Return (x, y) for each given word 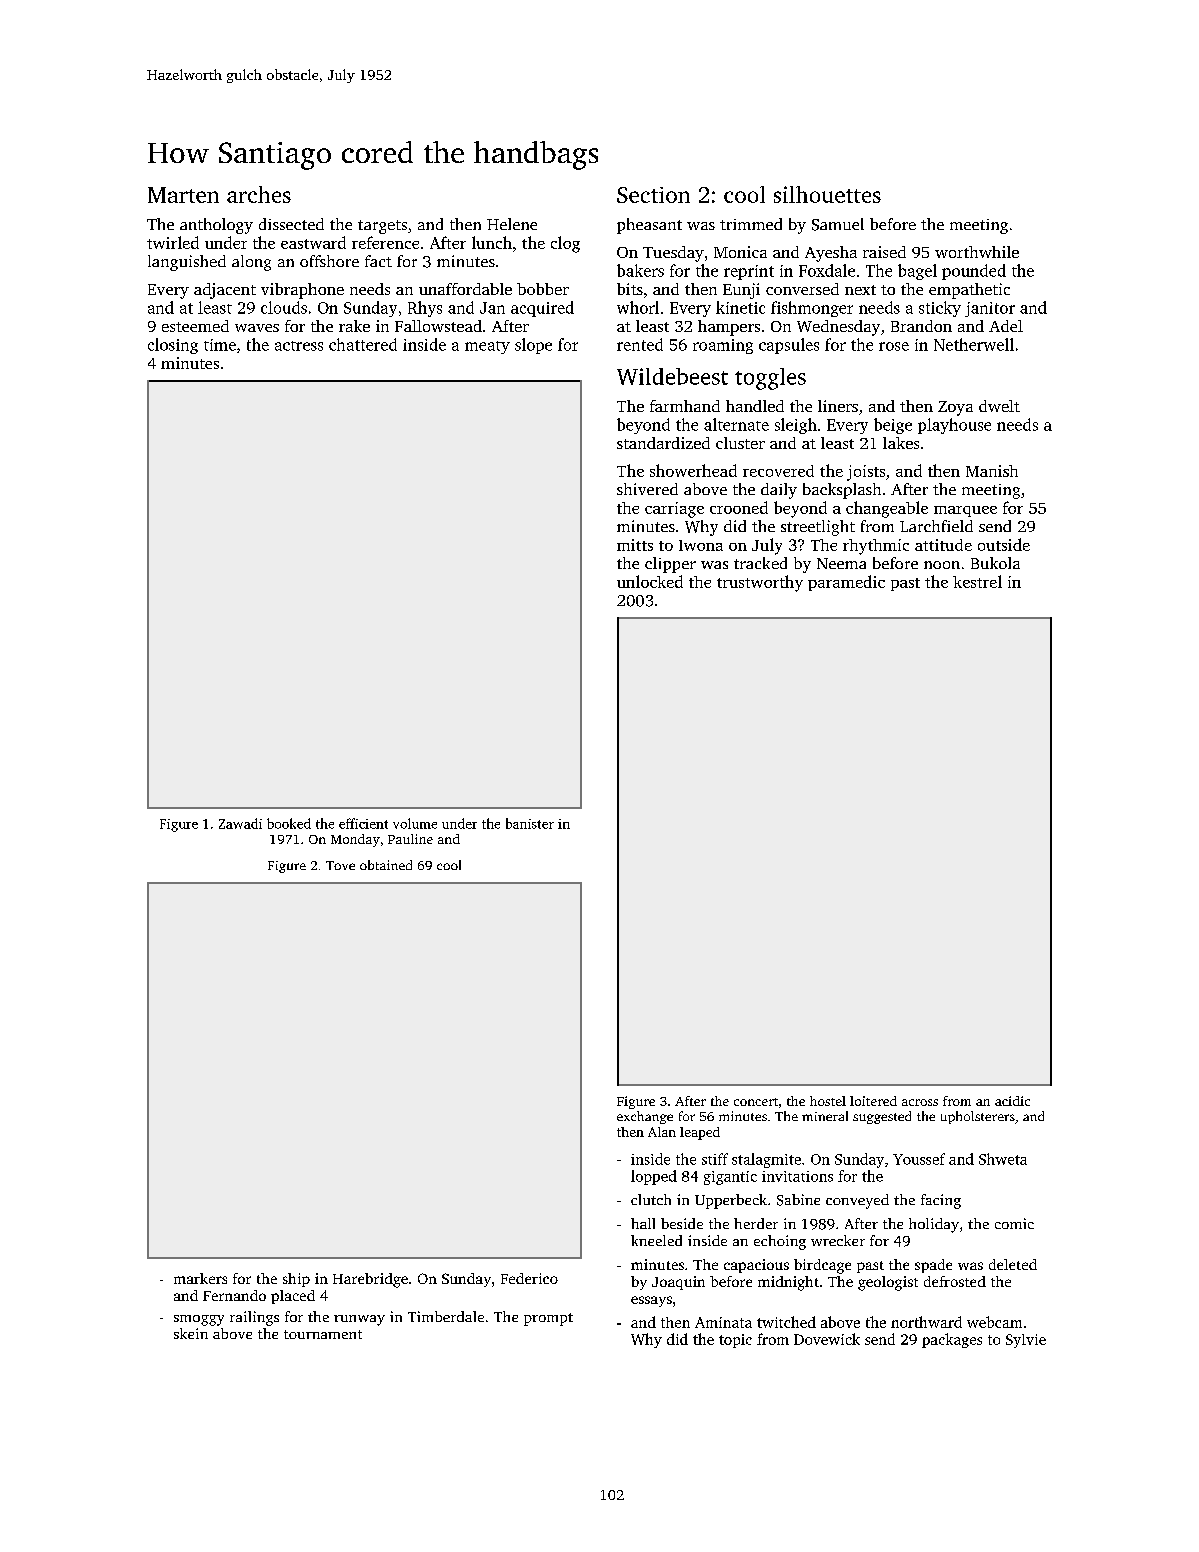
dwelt (999, 406)
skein (191, 1333)
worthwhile (977, 252)
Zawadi (240, 823)
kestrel (977, 581)
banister (530, 823)
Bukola (995, 563)
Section (653, 195)
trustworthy (760, 583)
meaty (487, 347)
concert (756, 1102)
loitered (873, 1101)
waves (257, 328)
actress (299, 346)
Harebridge (370, 1280)
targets (382, 227)
